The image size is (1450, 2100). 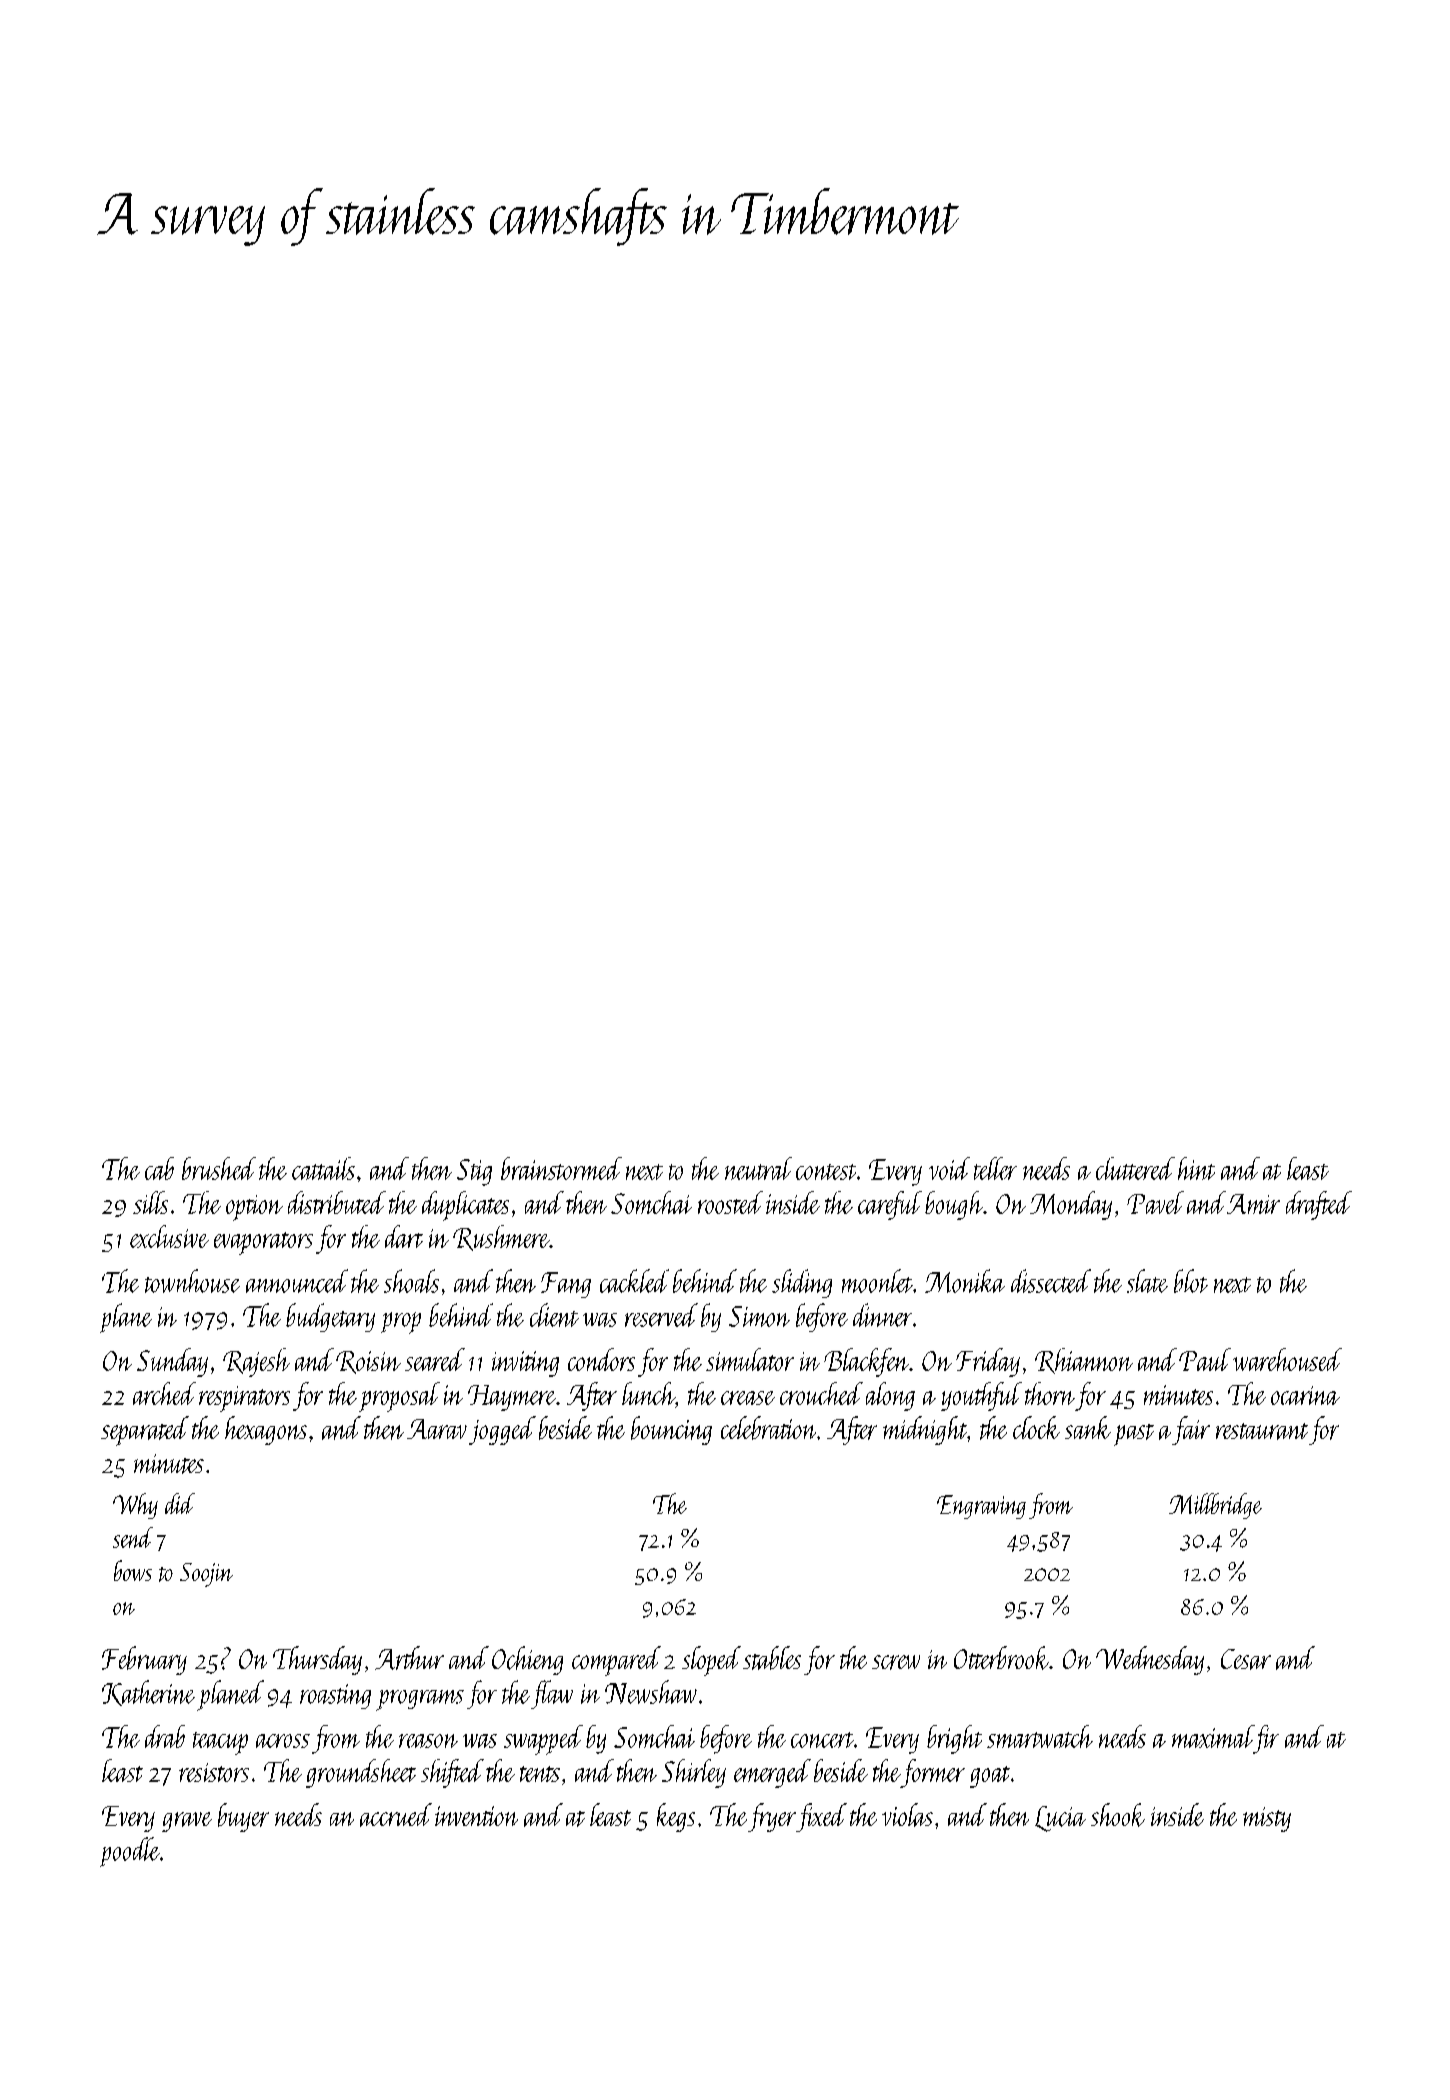 I want to click on poodle, so click(x=130, y=1852).
